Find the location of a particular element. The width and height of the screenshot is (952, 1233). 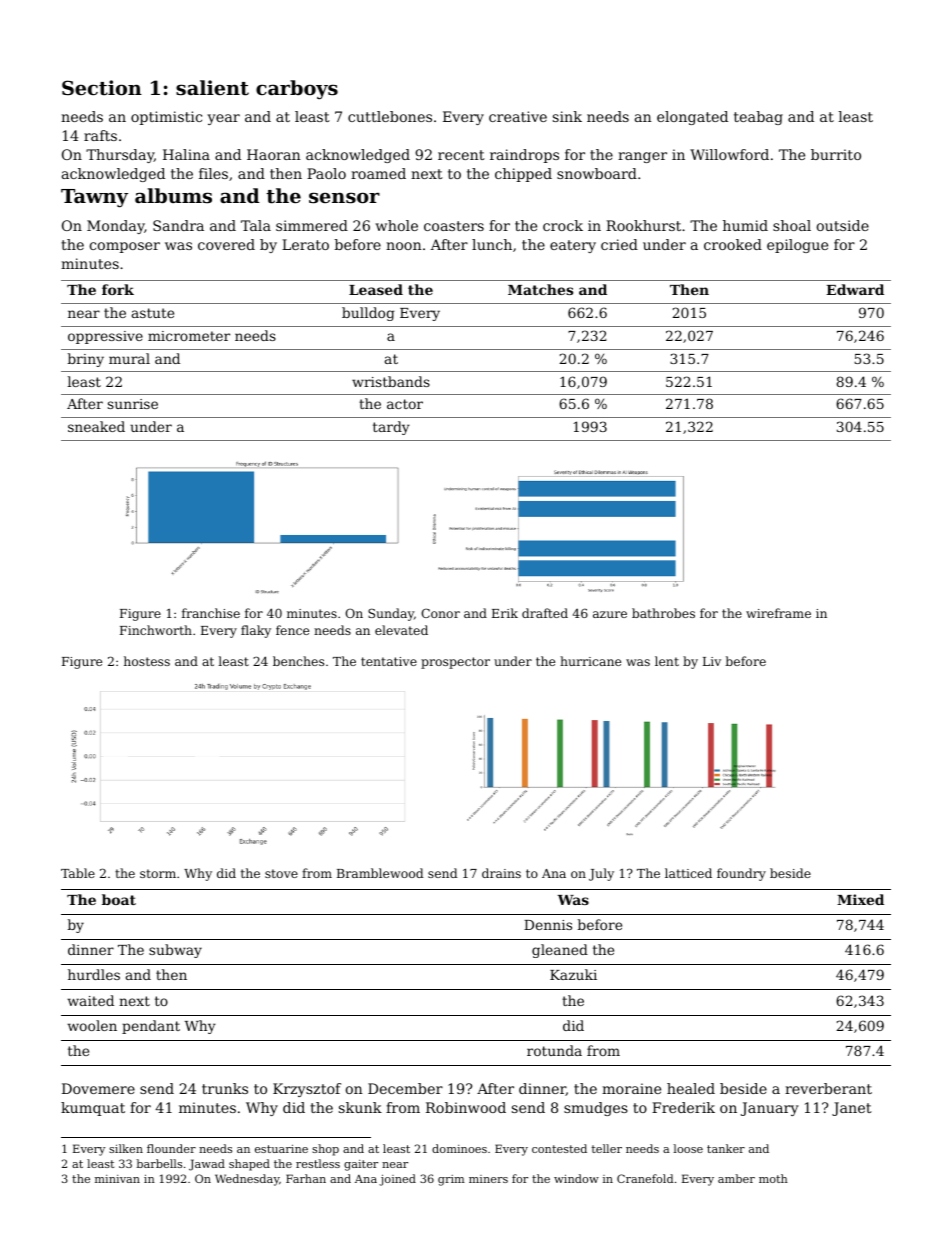

Tawny is located at coordinates (94, 198).
